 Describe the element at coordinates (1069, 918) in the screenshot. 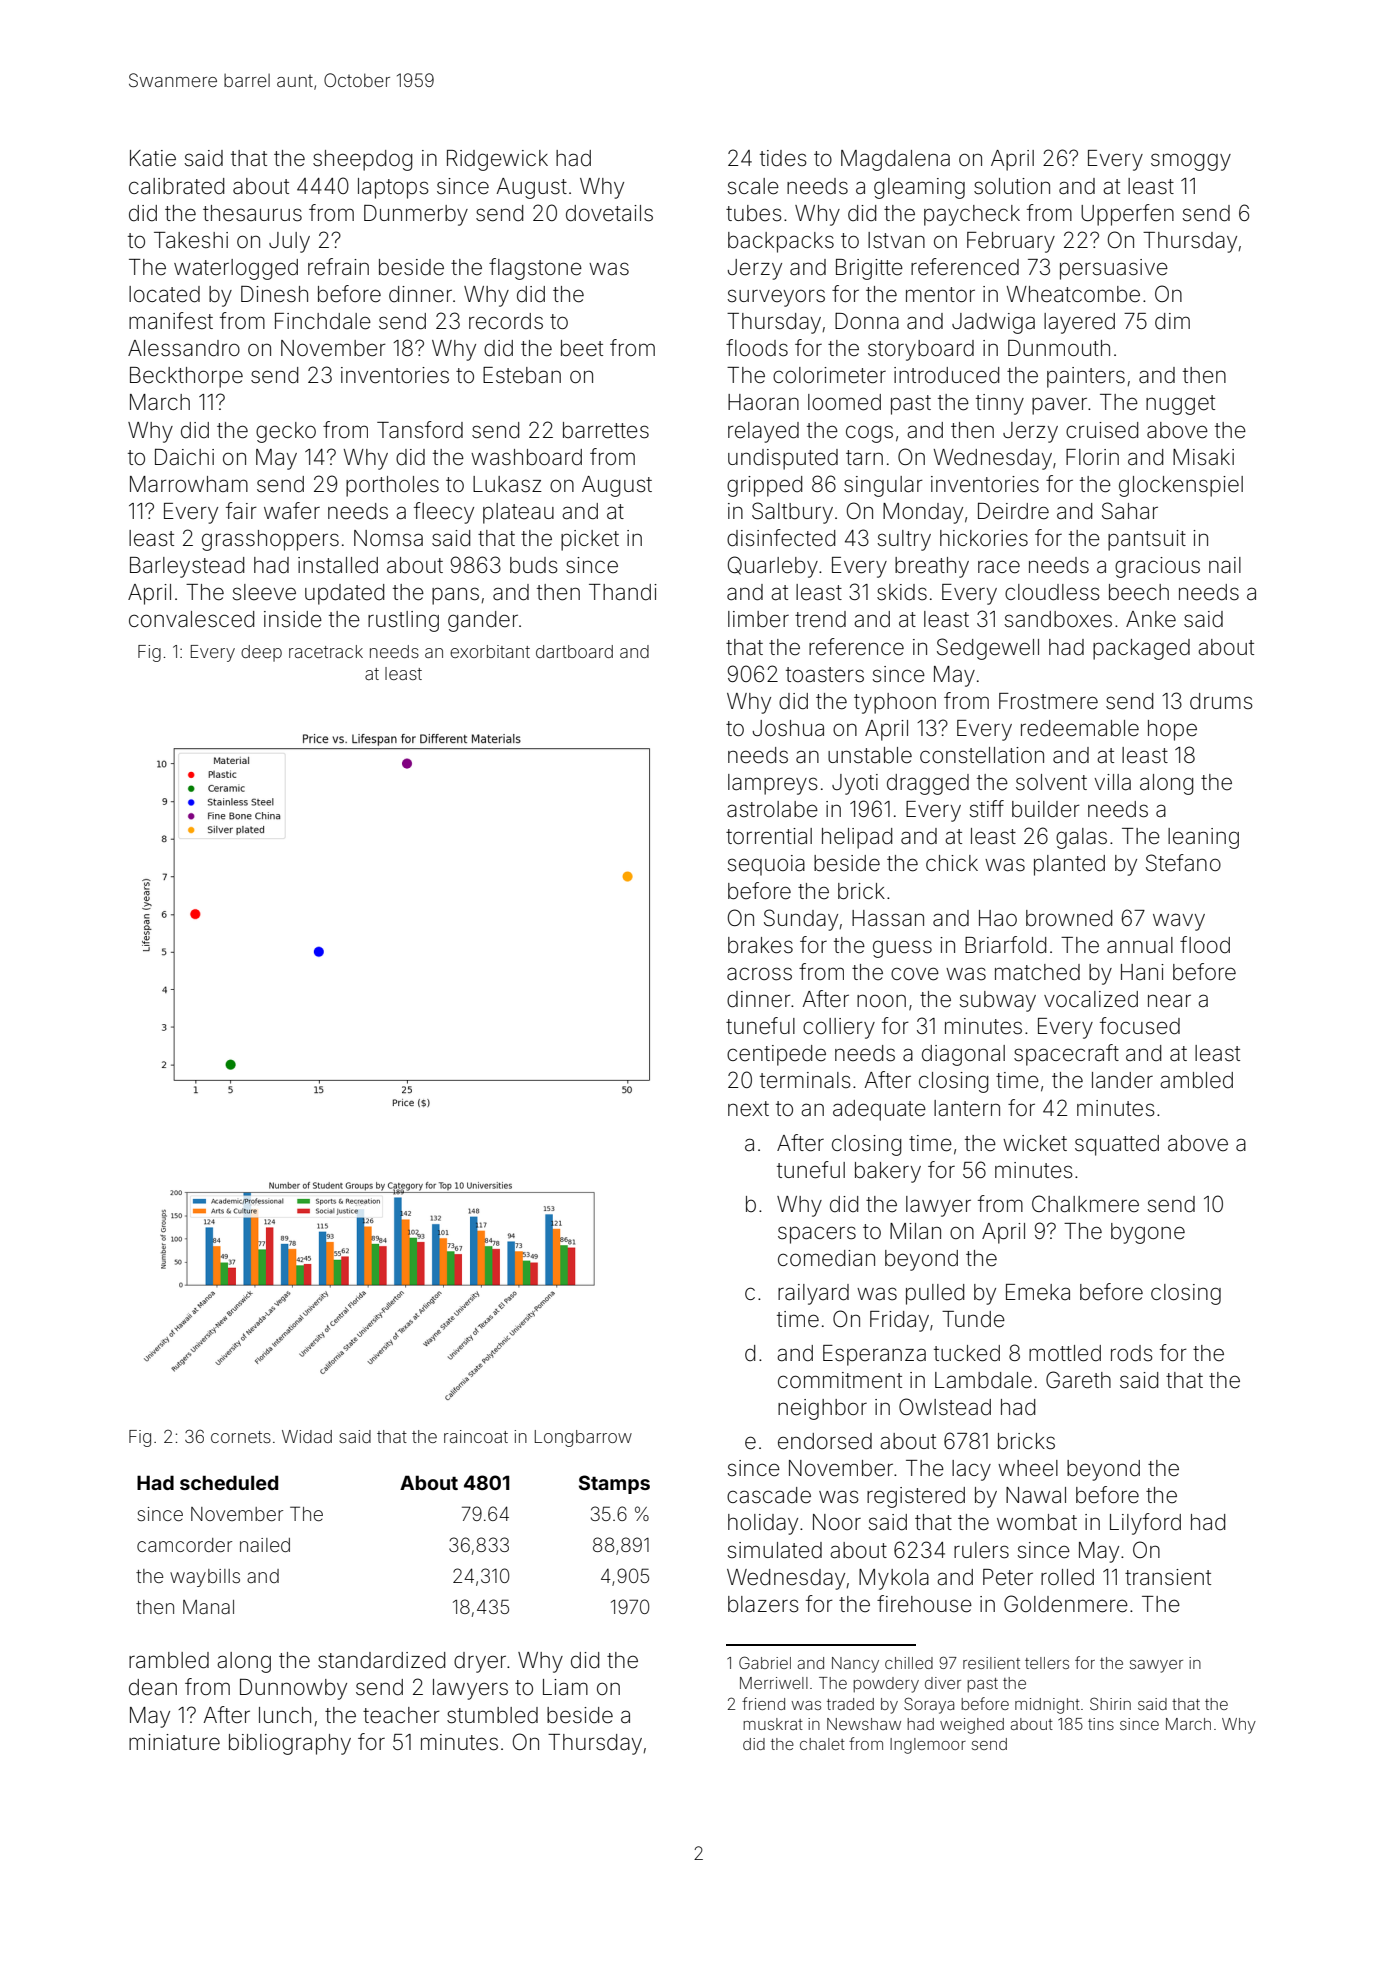

I see `browned` at that location.
